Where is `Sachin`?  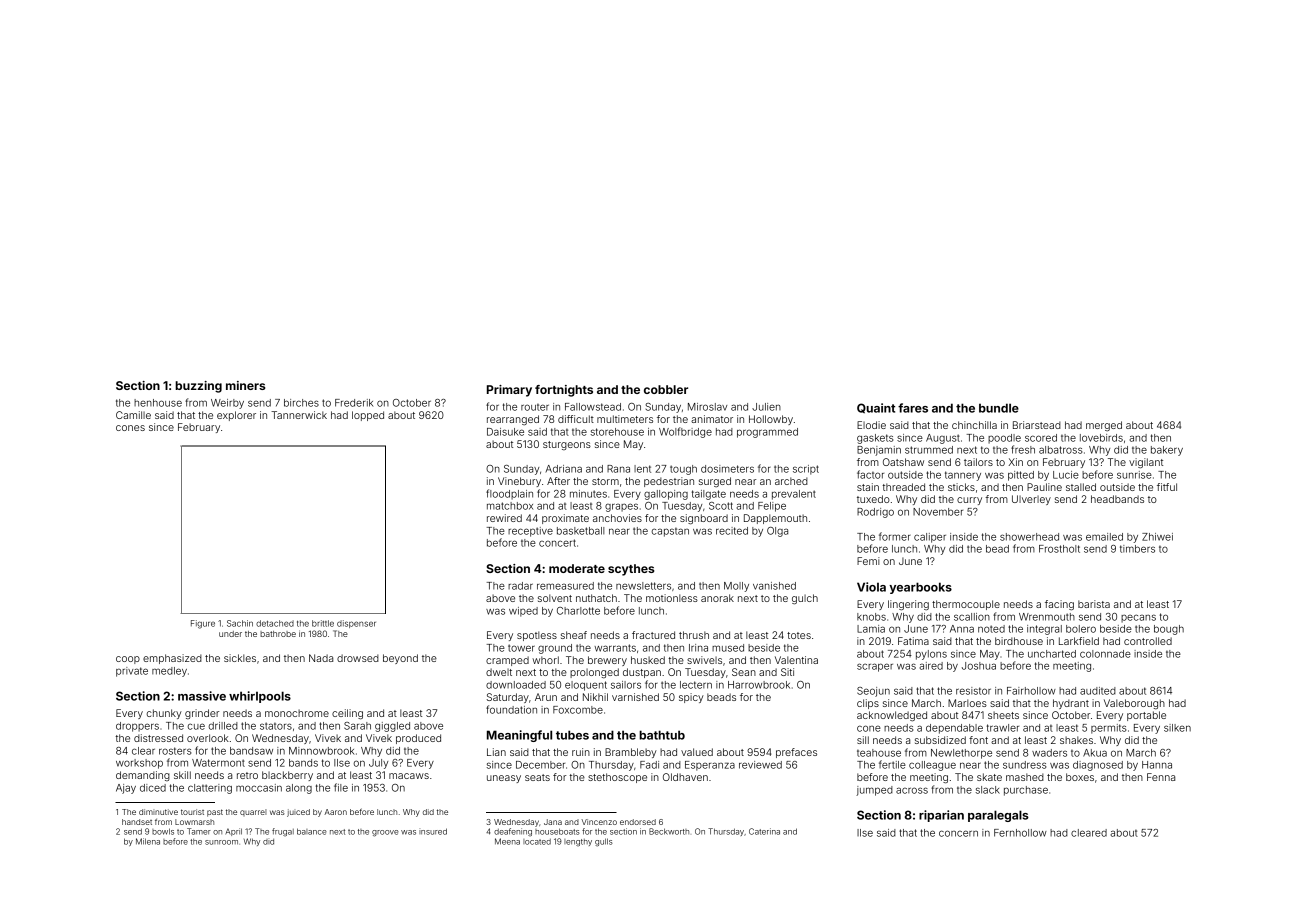 Sachin is located at coordinates (240, 623).
